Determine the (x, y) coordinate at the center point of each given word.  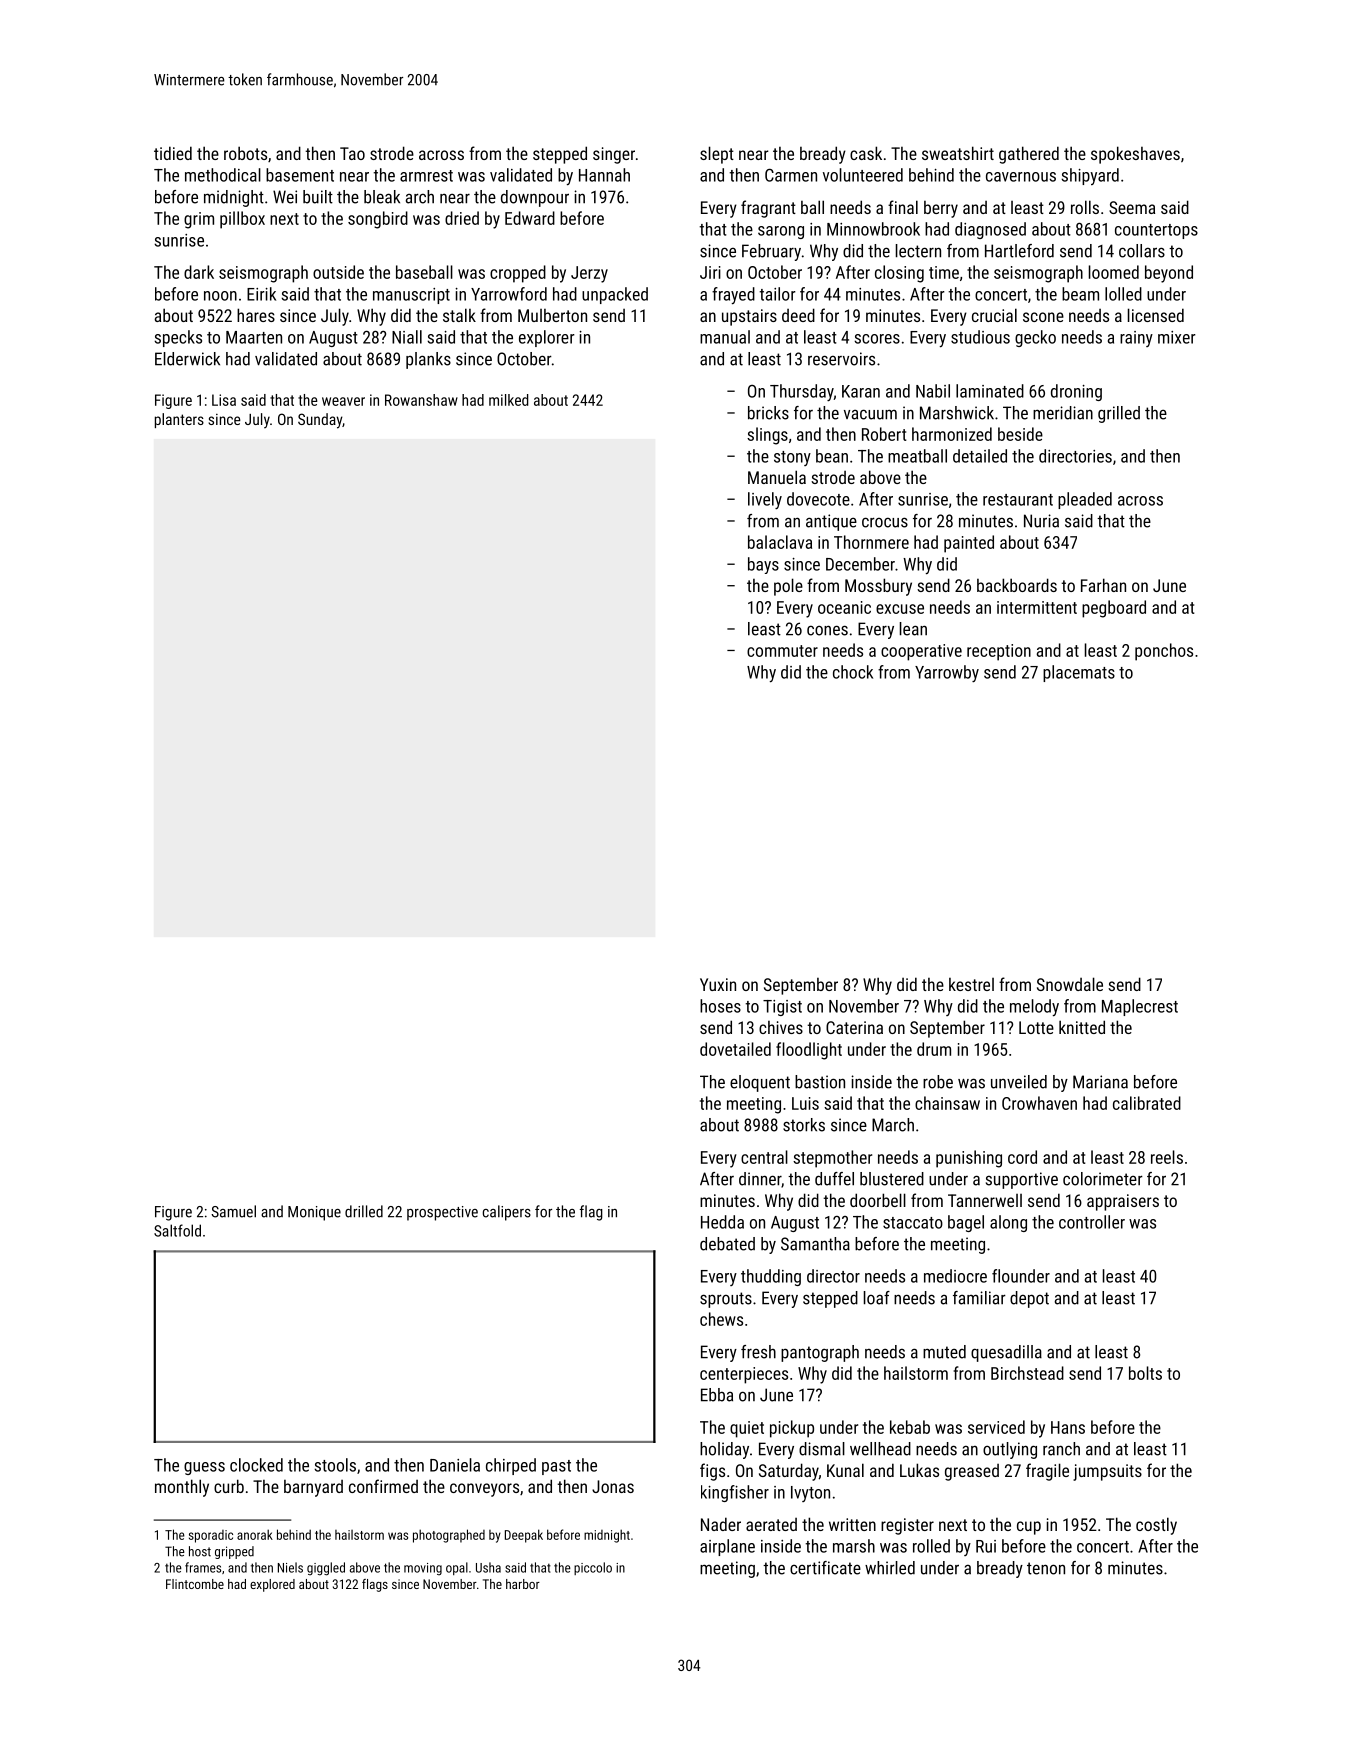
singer (614, 155)
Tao (352, 153)
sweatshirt (958, 153)
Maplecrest (1140, 1007)
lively (765, 500)
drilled (364, 1211)
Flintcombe (195, 1584)
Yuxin (718, 984)
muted (944, 1352)
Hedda (722, 1222)
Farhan (1103, 585)
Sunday (320, 421)
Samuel (233, 1211)
